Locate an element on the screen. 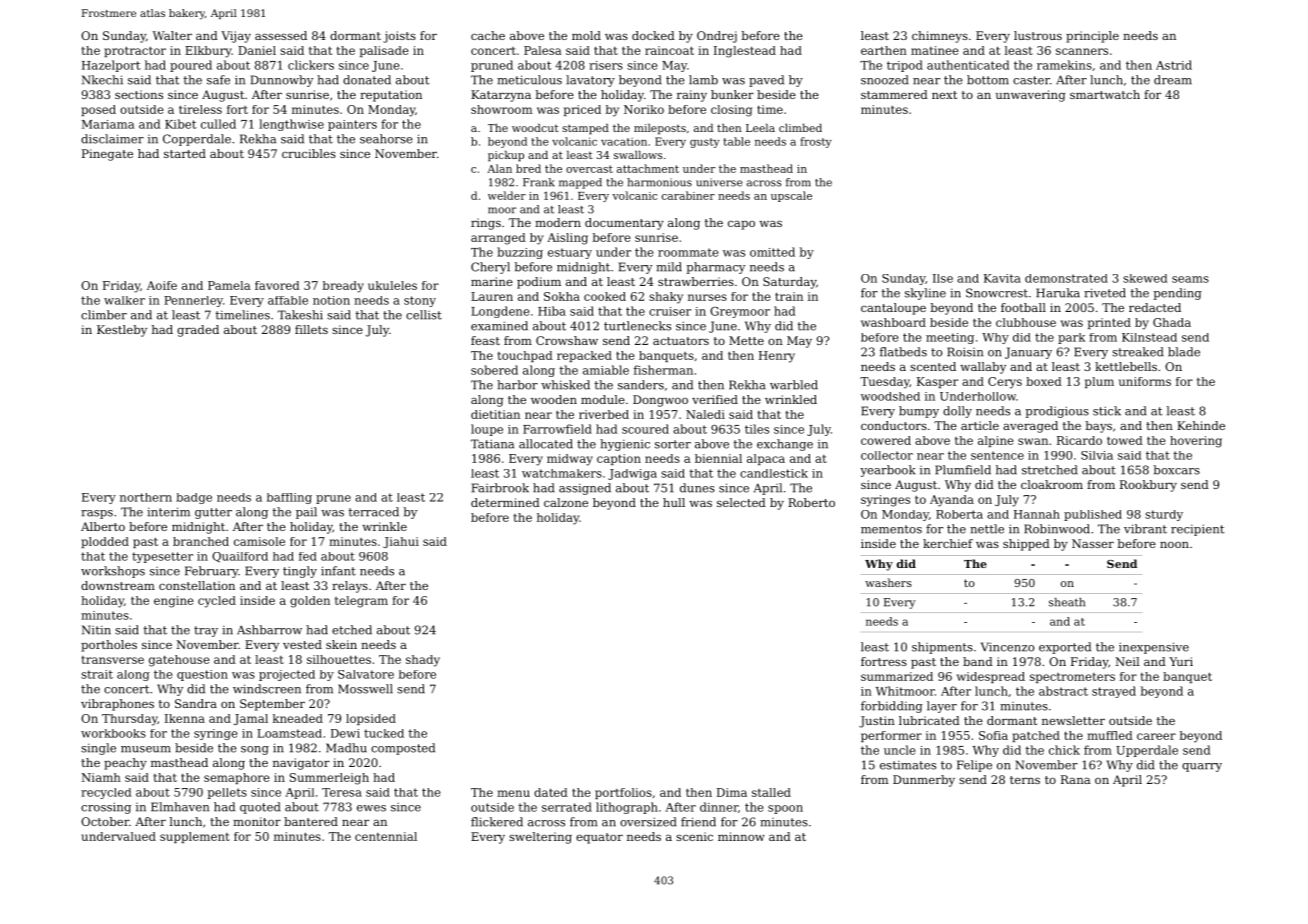 The height and width of the screenshot is (924, 1308). gatehouse is located at coordinates (179, 661).
